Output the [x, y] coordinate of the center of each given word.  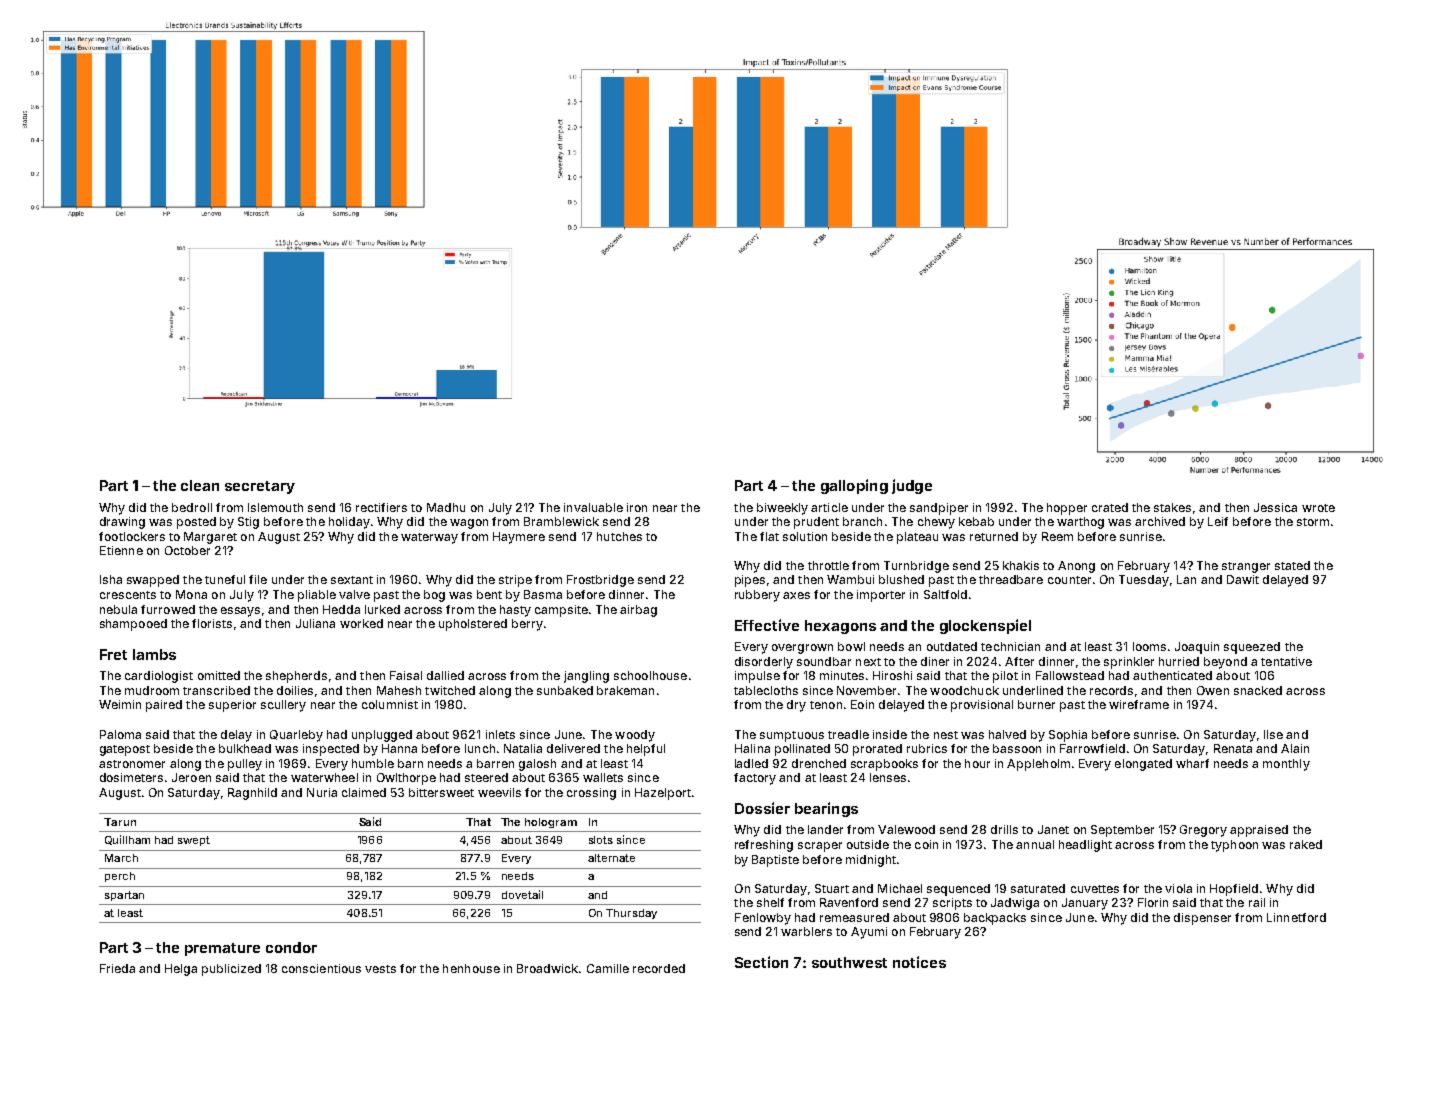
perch [120, 877]
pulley [245, 765]
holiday [349, 523]
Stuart [832, 888]
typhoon [1234, 846]
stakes [1172, 507]
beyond [1225, 663]
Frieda [117, 968]
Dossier [762, 808]
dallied [445, 675]
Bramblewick [561, 521]
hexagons [840, 627]
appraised [1259, 831]
